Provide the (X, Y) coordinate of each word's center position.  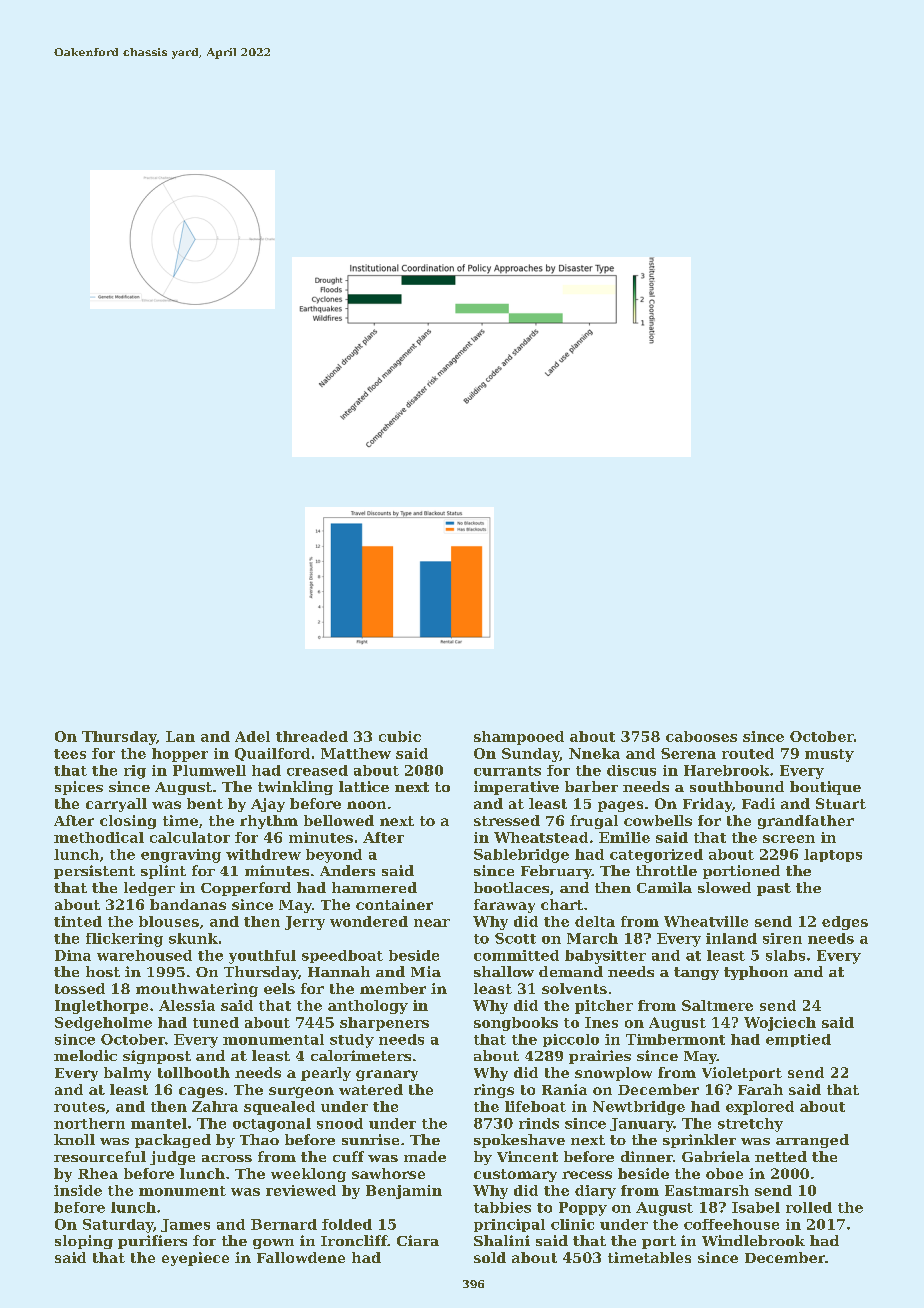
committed (516, 955)
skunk (193, 938)
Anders (347, 870)
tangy (696, 973)
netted (781, 1156)
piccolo (571, 1040)
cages (201, 1092)
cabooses (701, 736)
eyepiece (195, 1259)
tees (70, 754)
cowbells (658, 820)
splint (163, 872)
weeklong (308, 1175)
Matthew (356, 753)
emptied (798, 1040)
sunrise (370, 1139)
